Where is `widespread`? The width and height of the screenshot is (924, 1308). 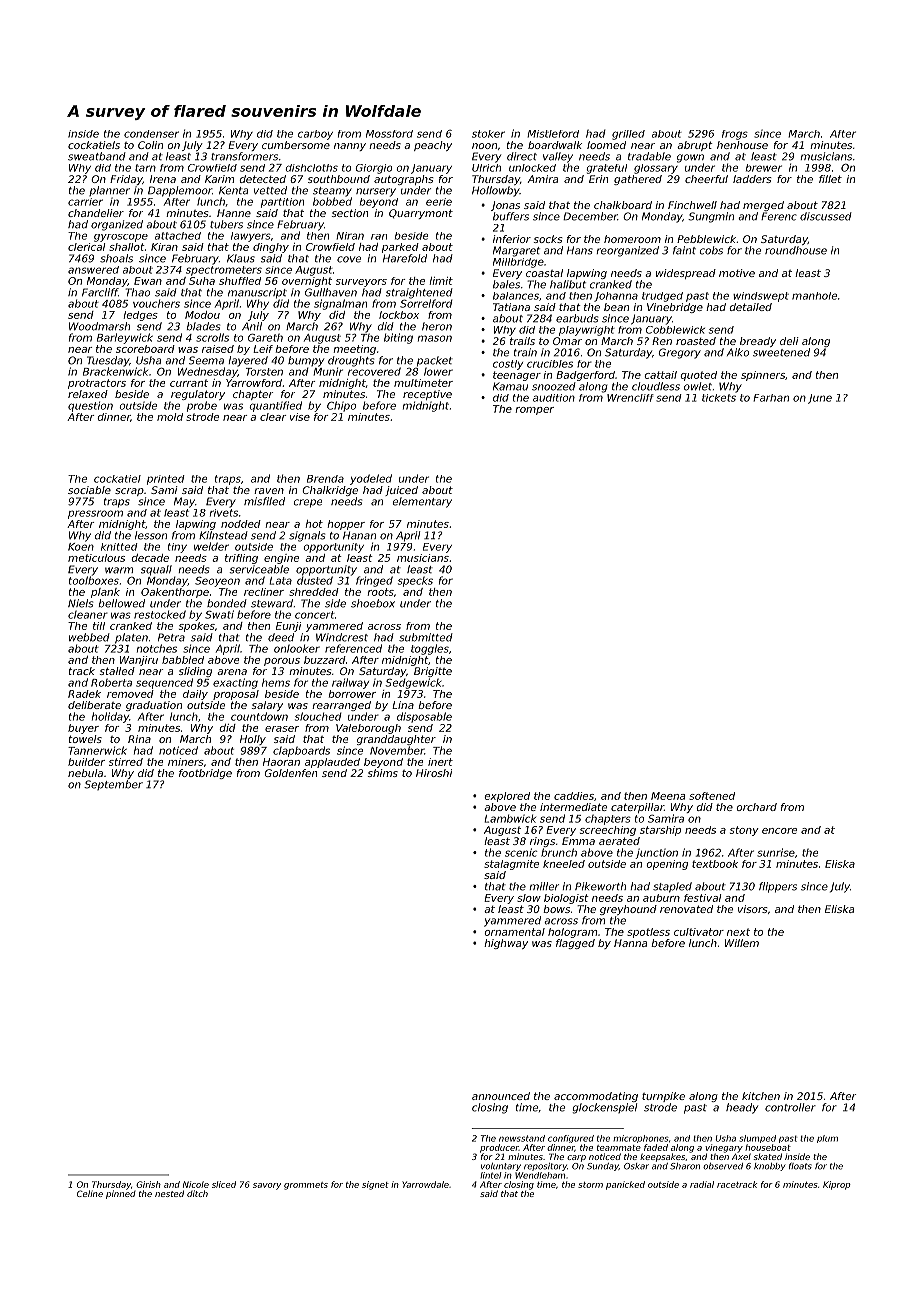
widespread is located at coordinates (686, 274).
